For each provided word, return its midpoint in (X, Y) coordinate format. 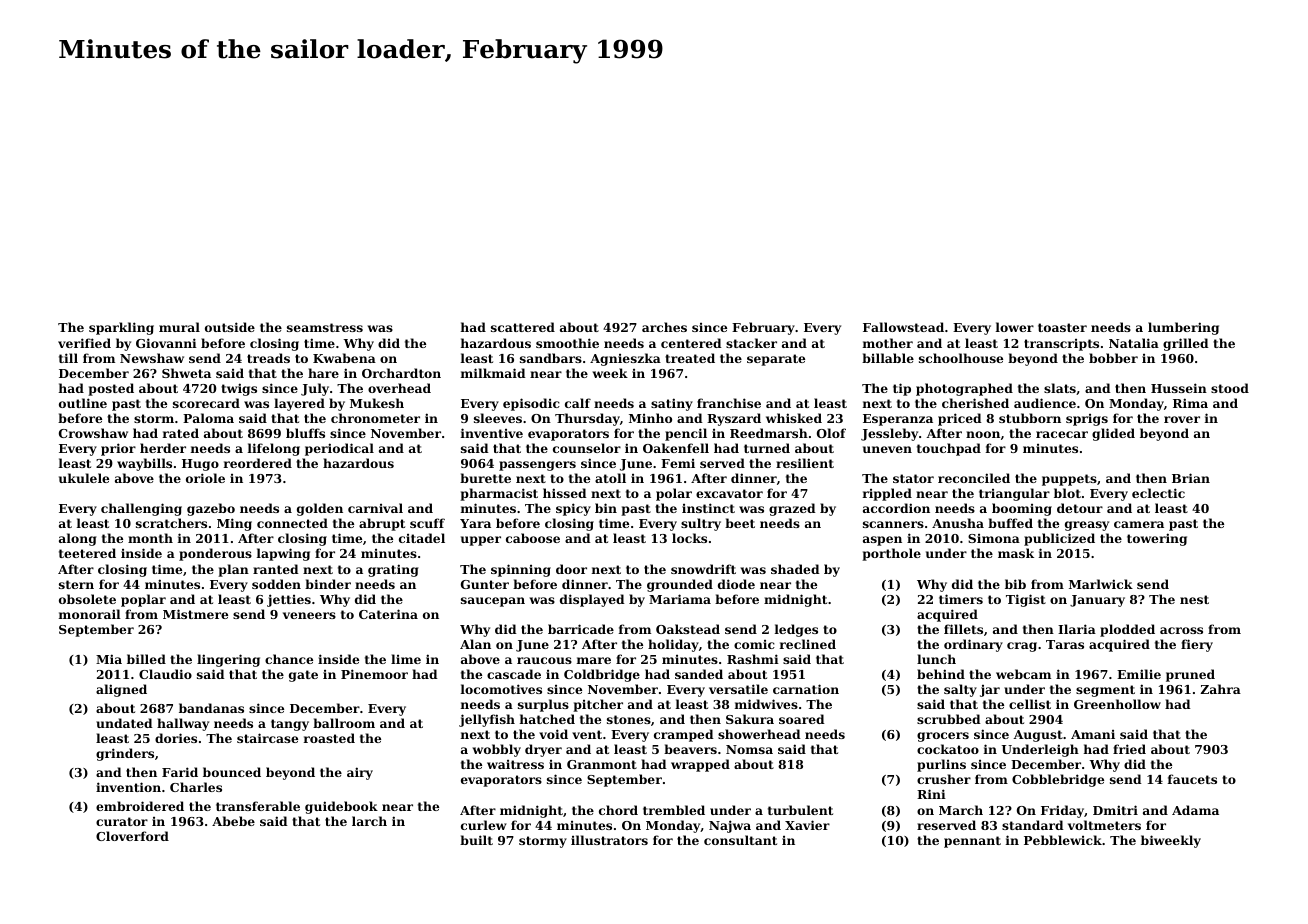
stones (629, 719)
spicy (573, 509)
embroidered (140, 806)
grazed (792, 509)
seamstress (325, 327)
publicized (1059, 539)
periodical (339, 449)
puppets (1069, 480)
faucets (1192, 779)
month (150, 538)
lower (1015, 327)
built (476, 840)
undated (124, 723)
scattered (523, 327)
